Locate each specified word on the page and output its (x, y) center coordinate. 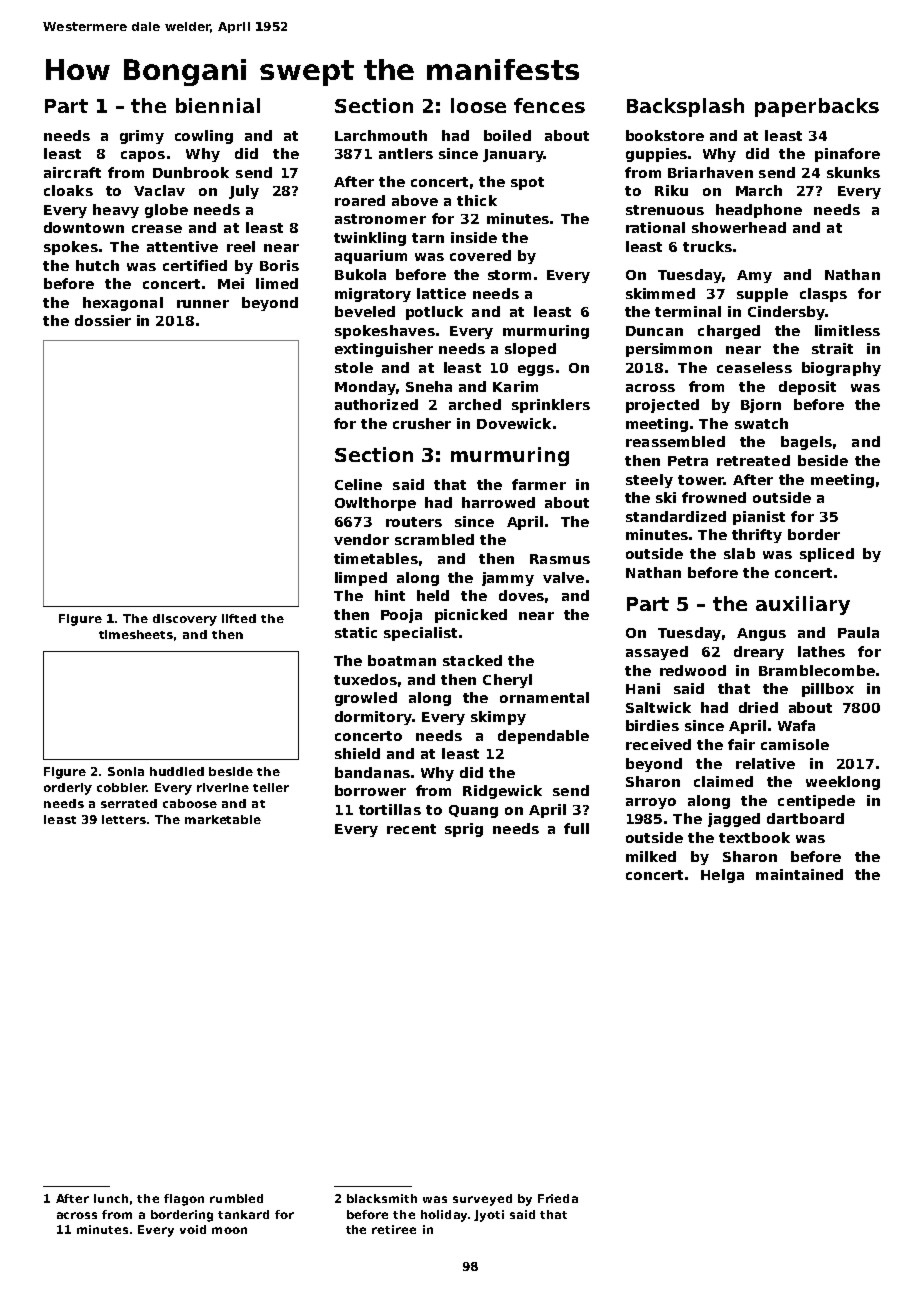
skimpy (498, 718)
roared (360, 200)
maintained (799, 874)
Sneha (429, 386)
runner (203, 304)
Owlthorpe (375, 504)
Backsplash (685, 107)
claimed (723, 781)
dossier (103, 320)
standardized (676, 516)
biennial (218, 105)
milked (651, 856)
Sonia (126, 771)
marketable (223, 819)
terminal (688, 311)
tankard (243, 1214)
